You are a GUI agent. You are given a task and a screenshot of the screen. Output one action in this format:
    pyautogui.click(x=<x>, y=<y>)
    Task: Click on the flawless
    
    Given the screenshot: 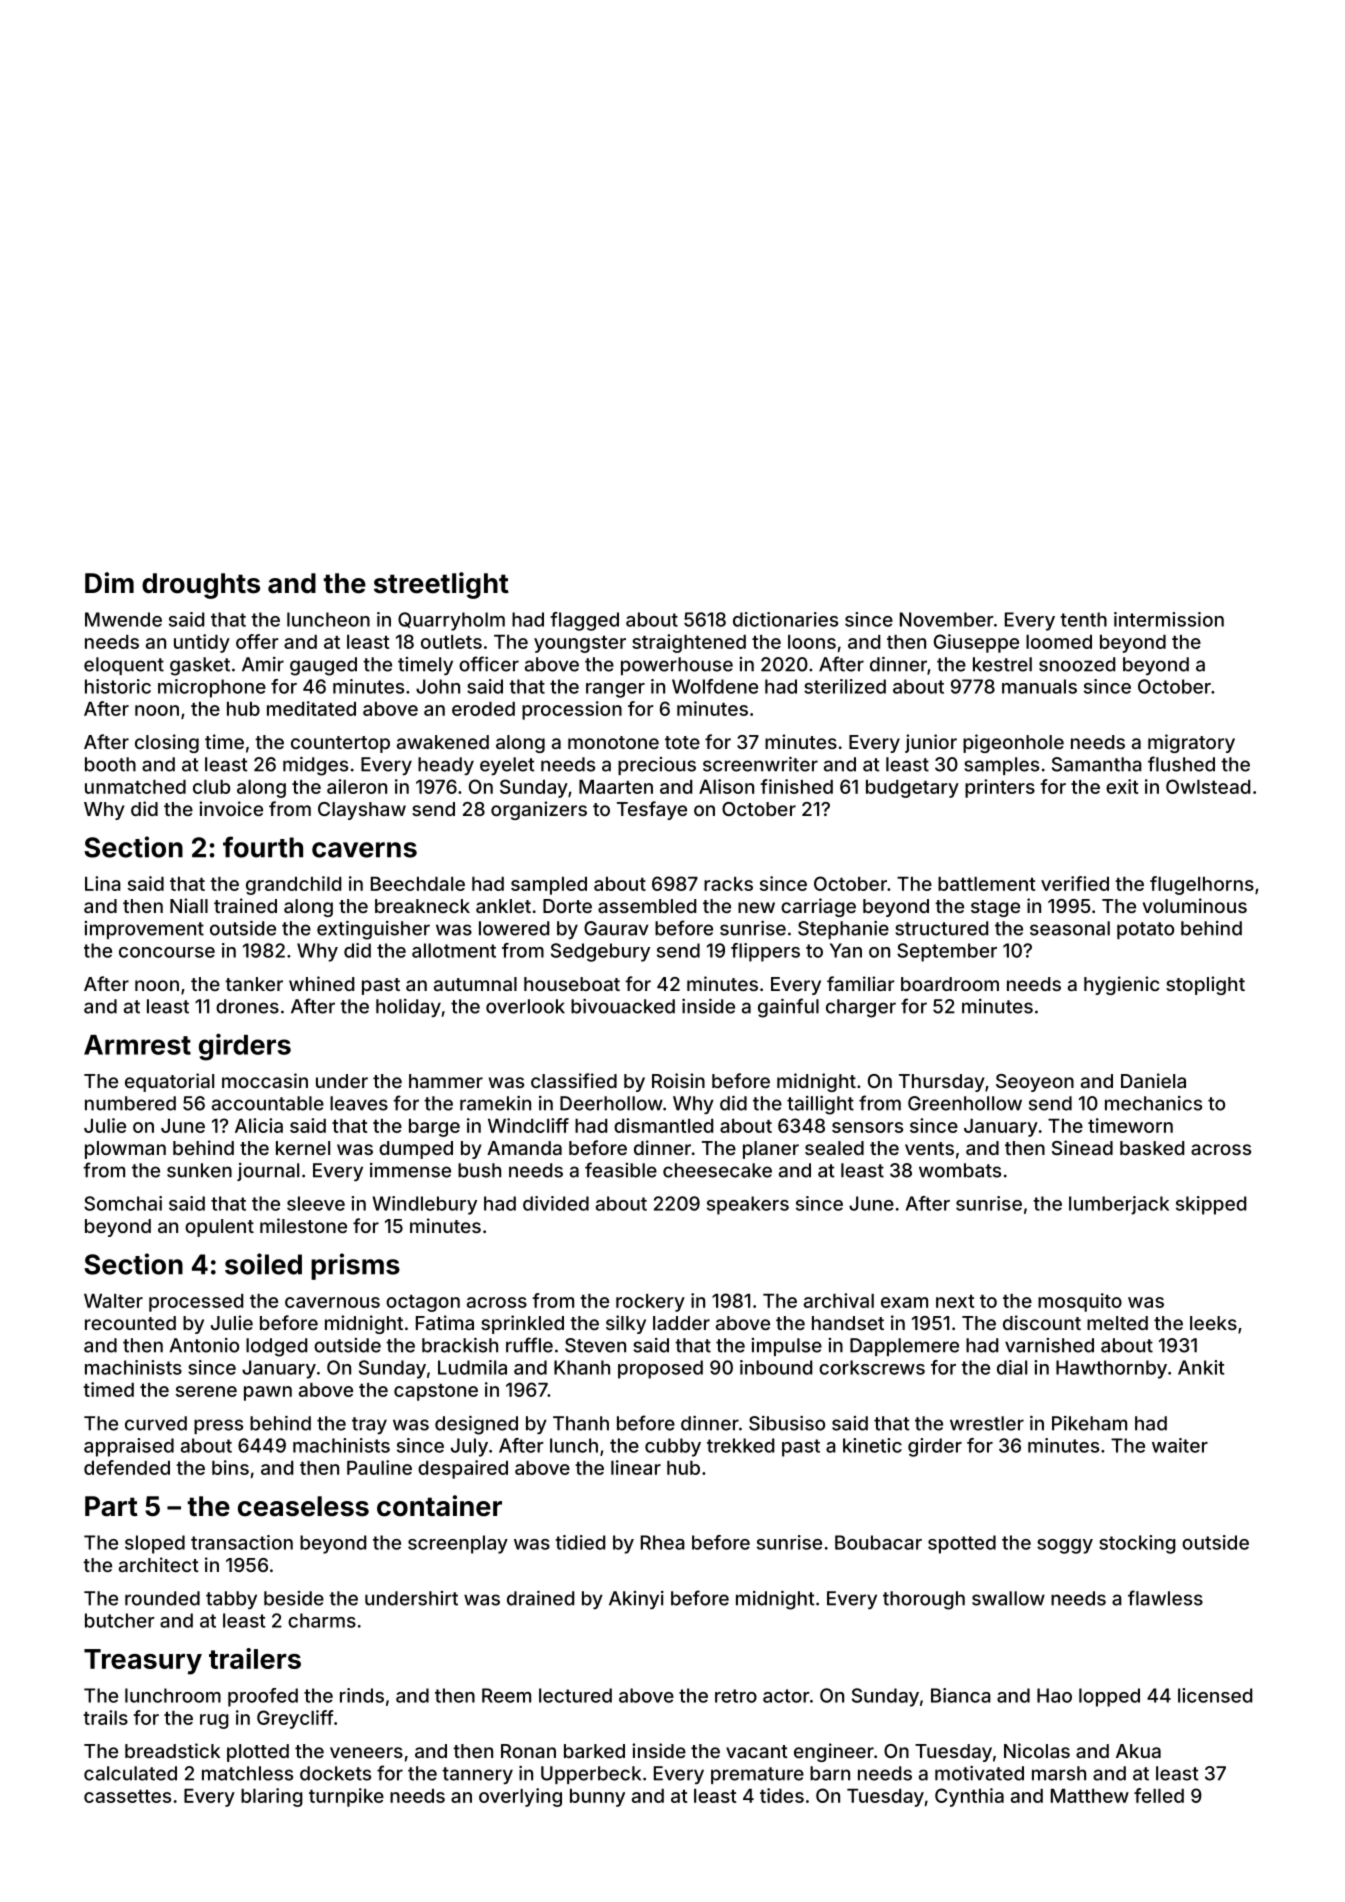 What is the action you would take?
    pyautogui.click(x=1165, y=1598)
